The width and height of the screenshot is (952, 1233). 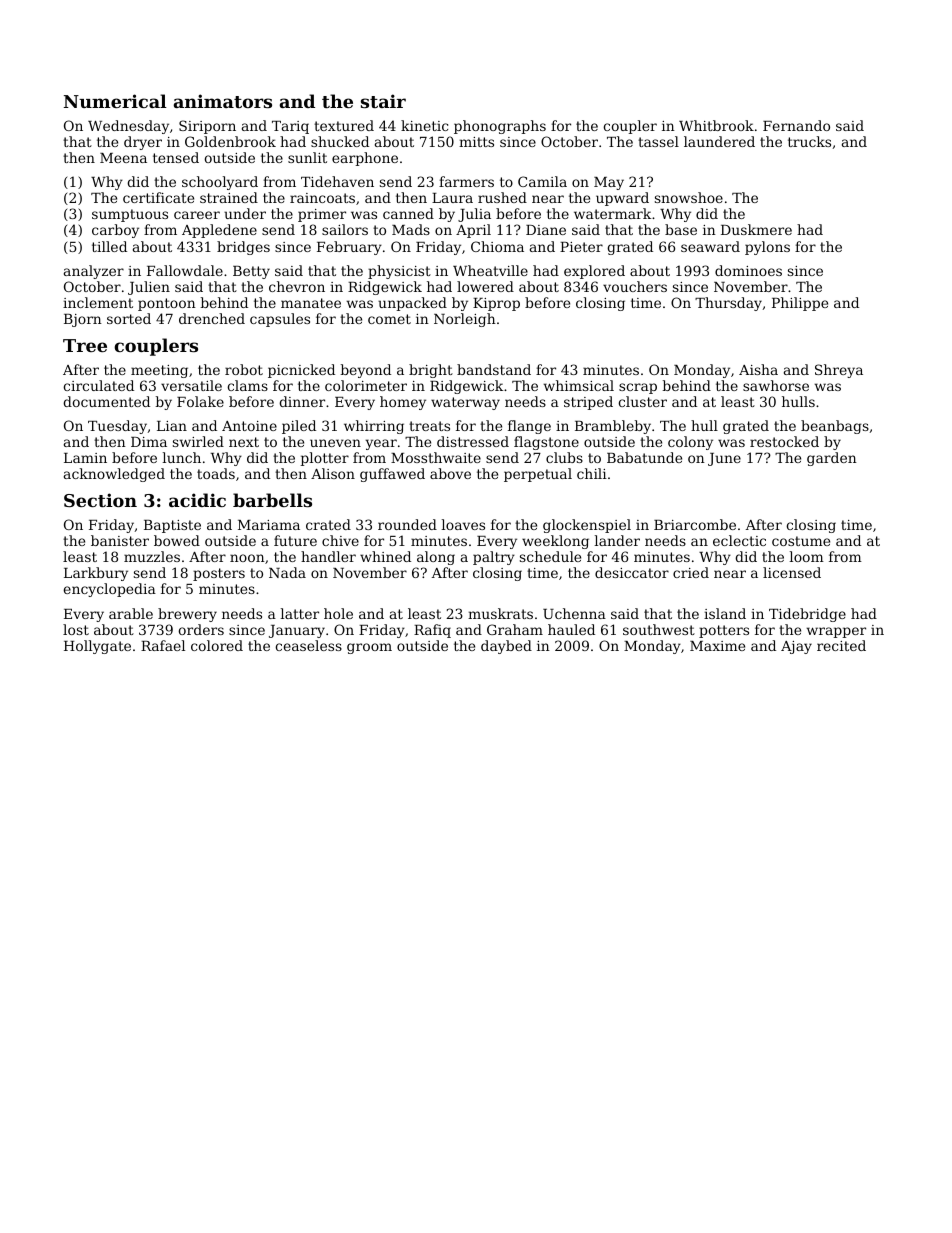 What do you see at coordinates (839, 371) in the screenshot?
I see `Shreya` at bounding box center [839, 371].
